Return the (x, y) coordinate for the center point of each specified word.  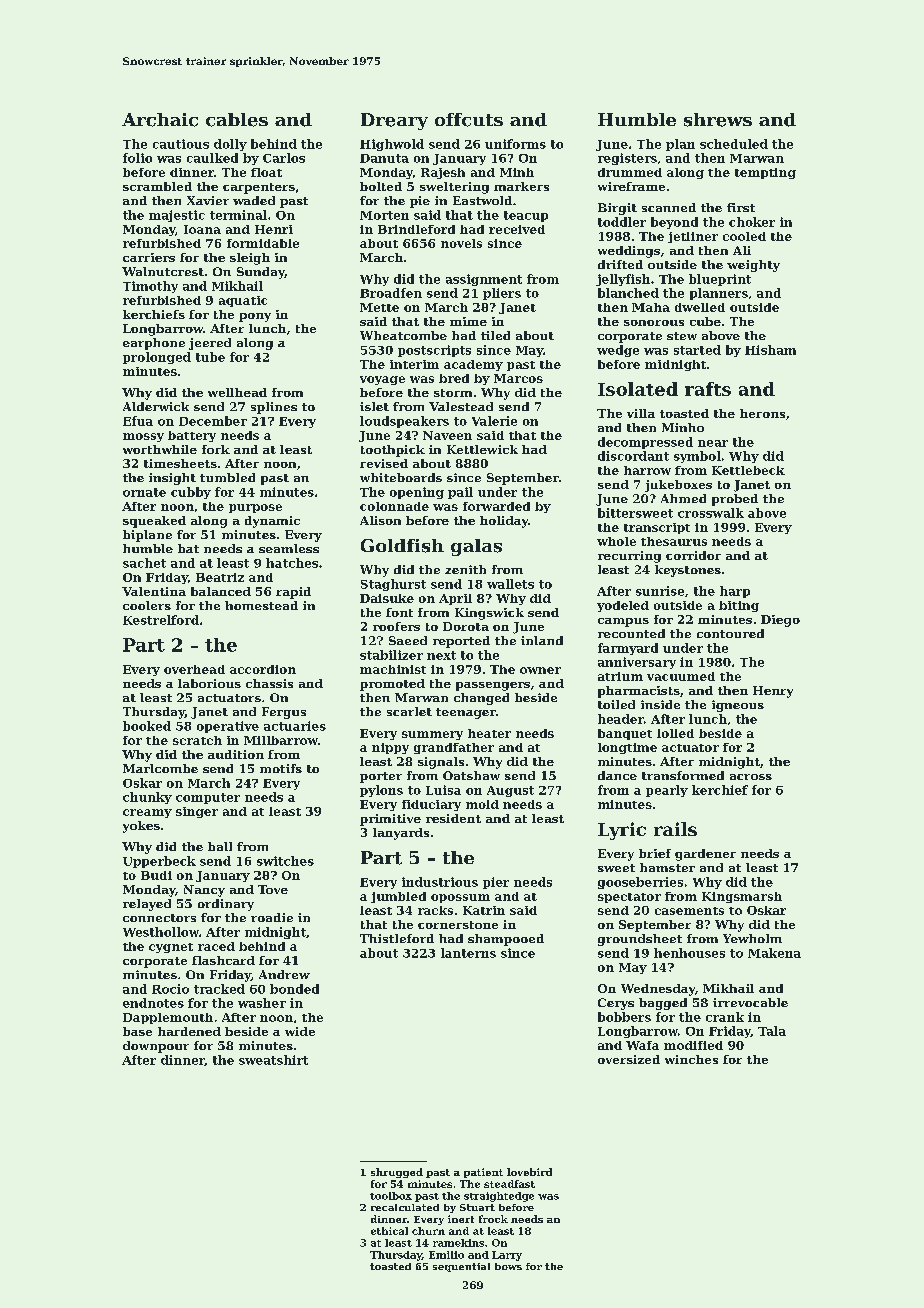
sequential (461, 1267)
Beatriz (220, 577)
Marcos (518, 378)
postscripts (434, 351)
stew (682, 336)
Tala (772, 1031)
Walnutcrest (163, 271)
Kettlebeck (748, 470)
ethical (389, 1231)
